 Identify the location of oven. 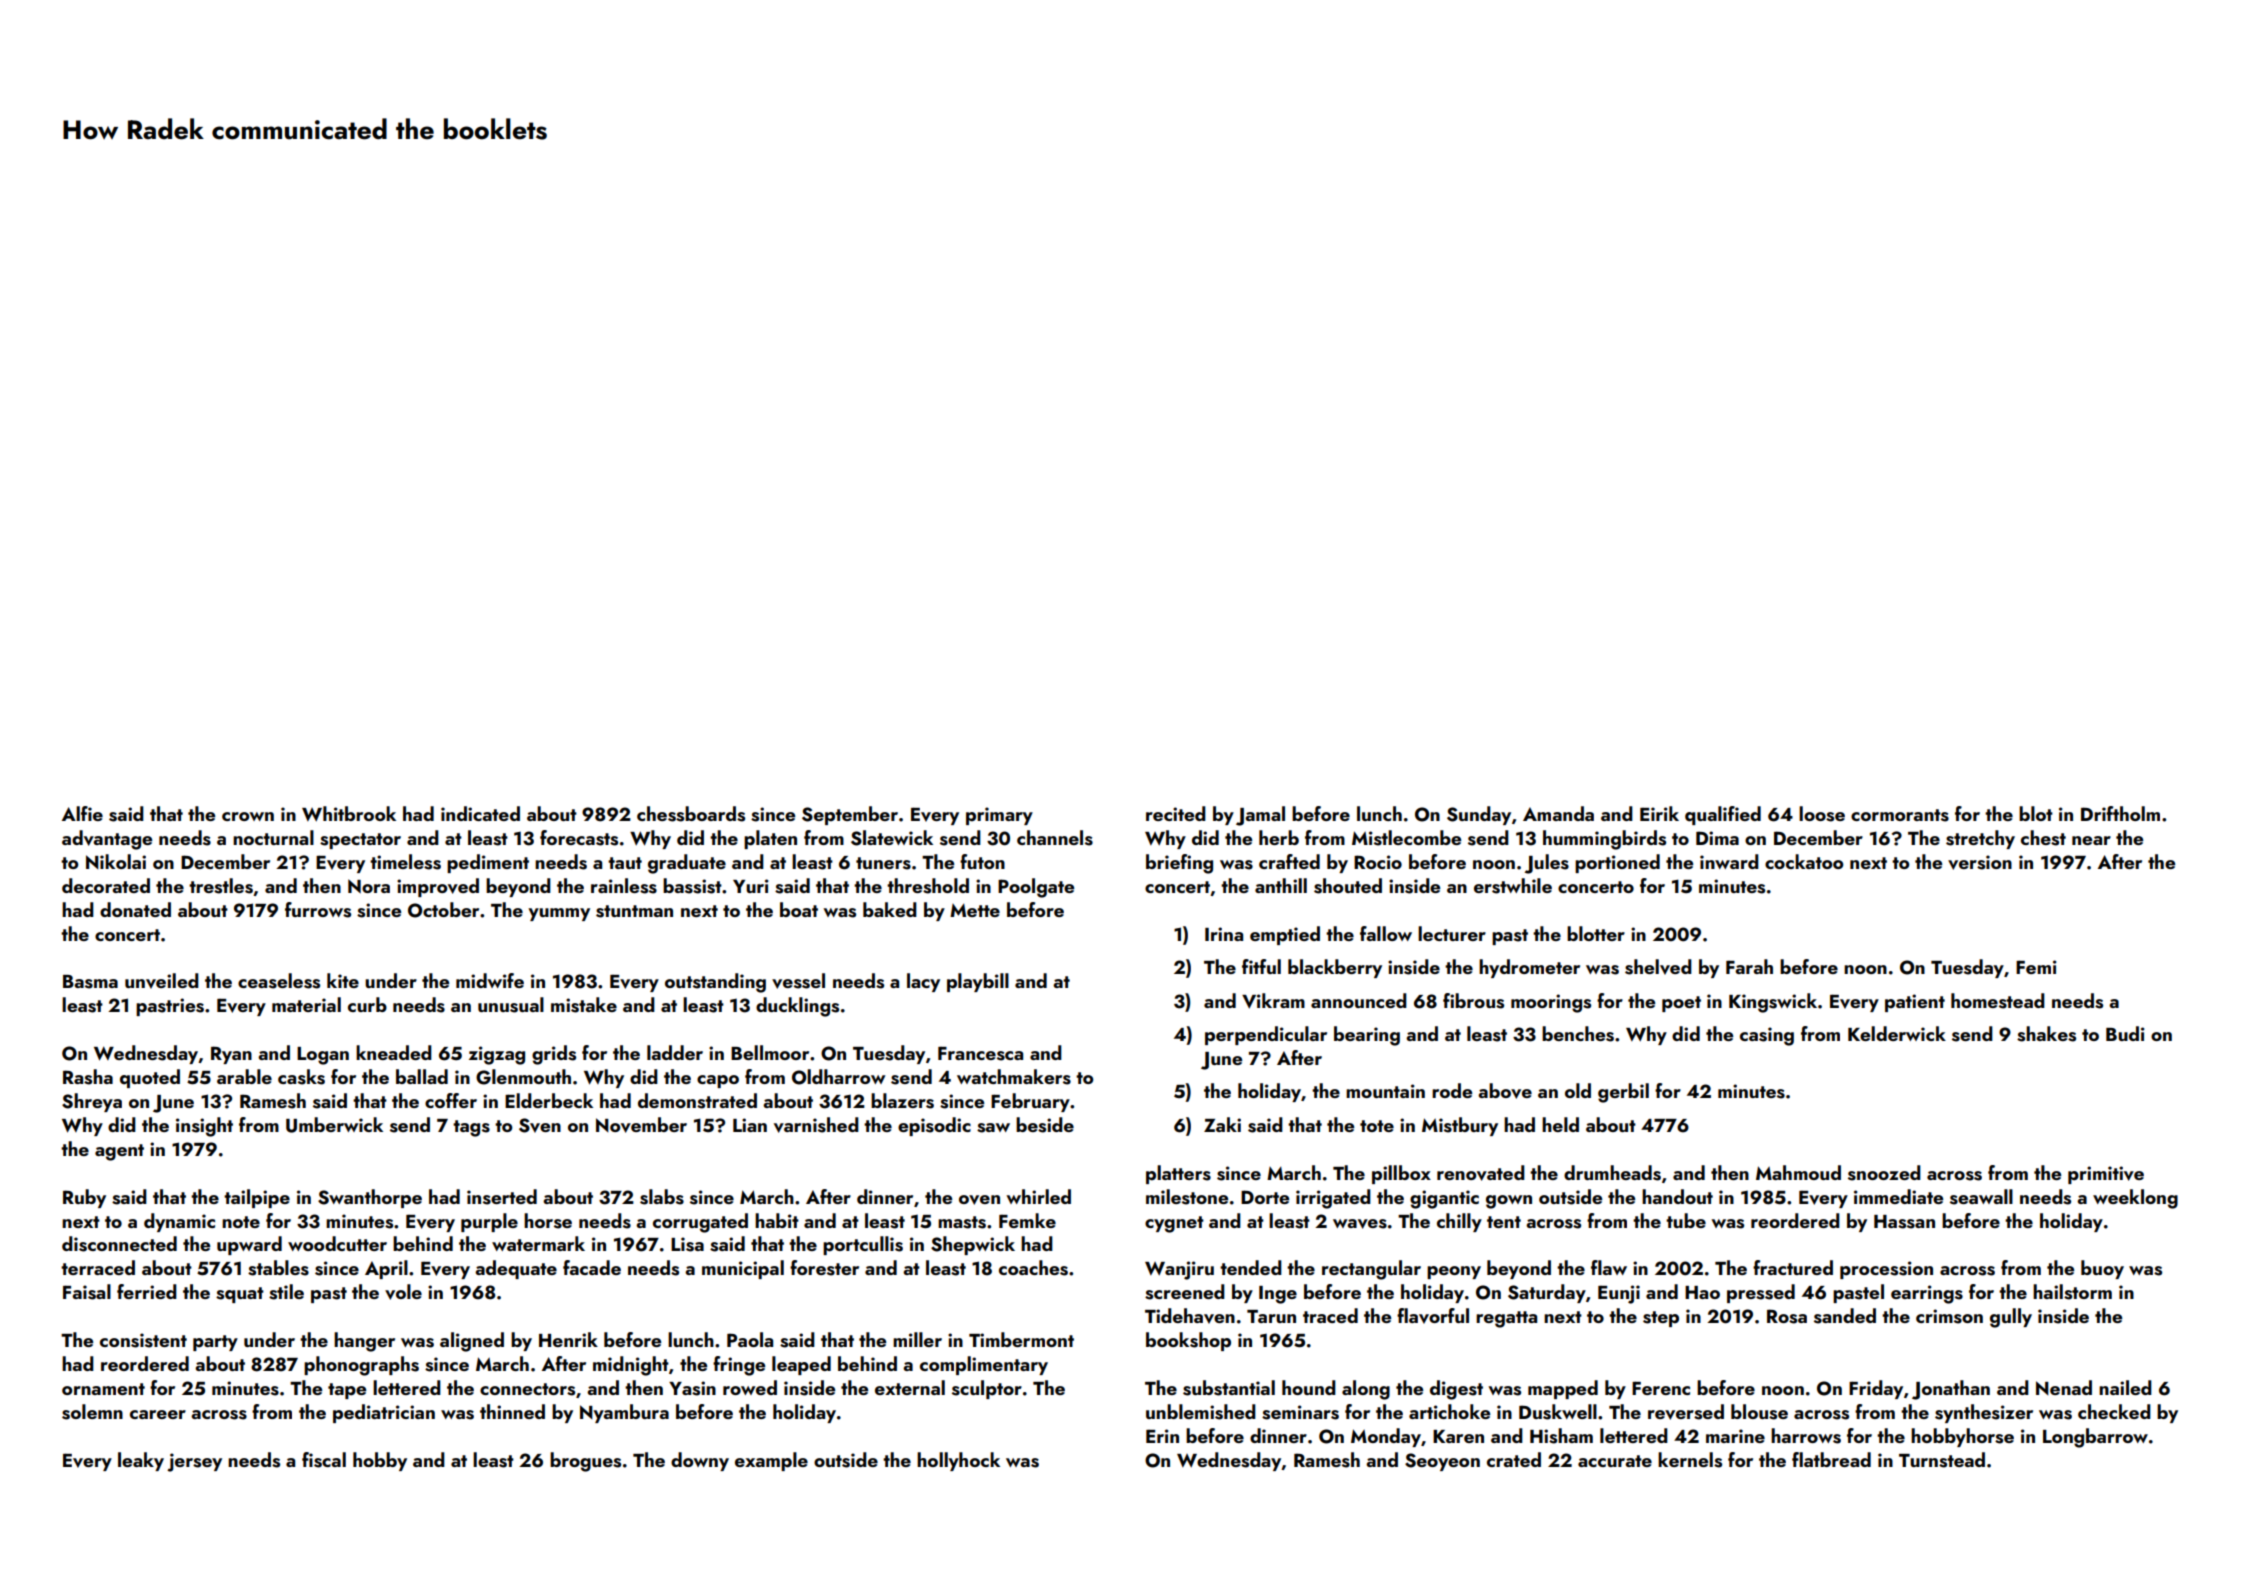
(979, 1200).
